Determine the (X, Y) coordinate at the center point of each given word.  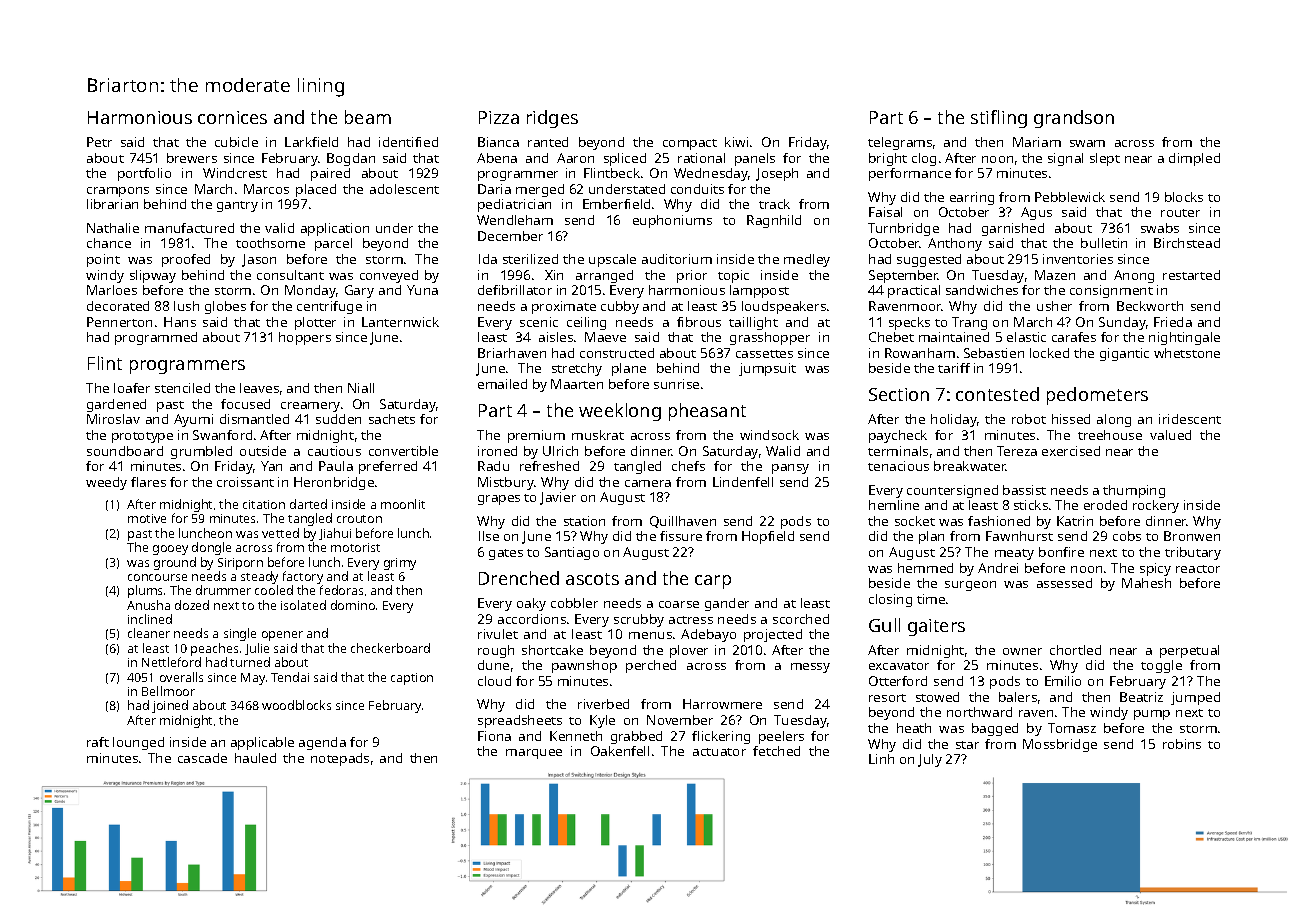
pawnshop (584, 666)
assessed (1064, 583)
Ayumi (193, 420)
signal (1065, 159)
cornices (232, 117)
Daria (494, 189)
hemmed (925, 568)
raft (98, 742)
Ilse (489, 536)
